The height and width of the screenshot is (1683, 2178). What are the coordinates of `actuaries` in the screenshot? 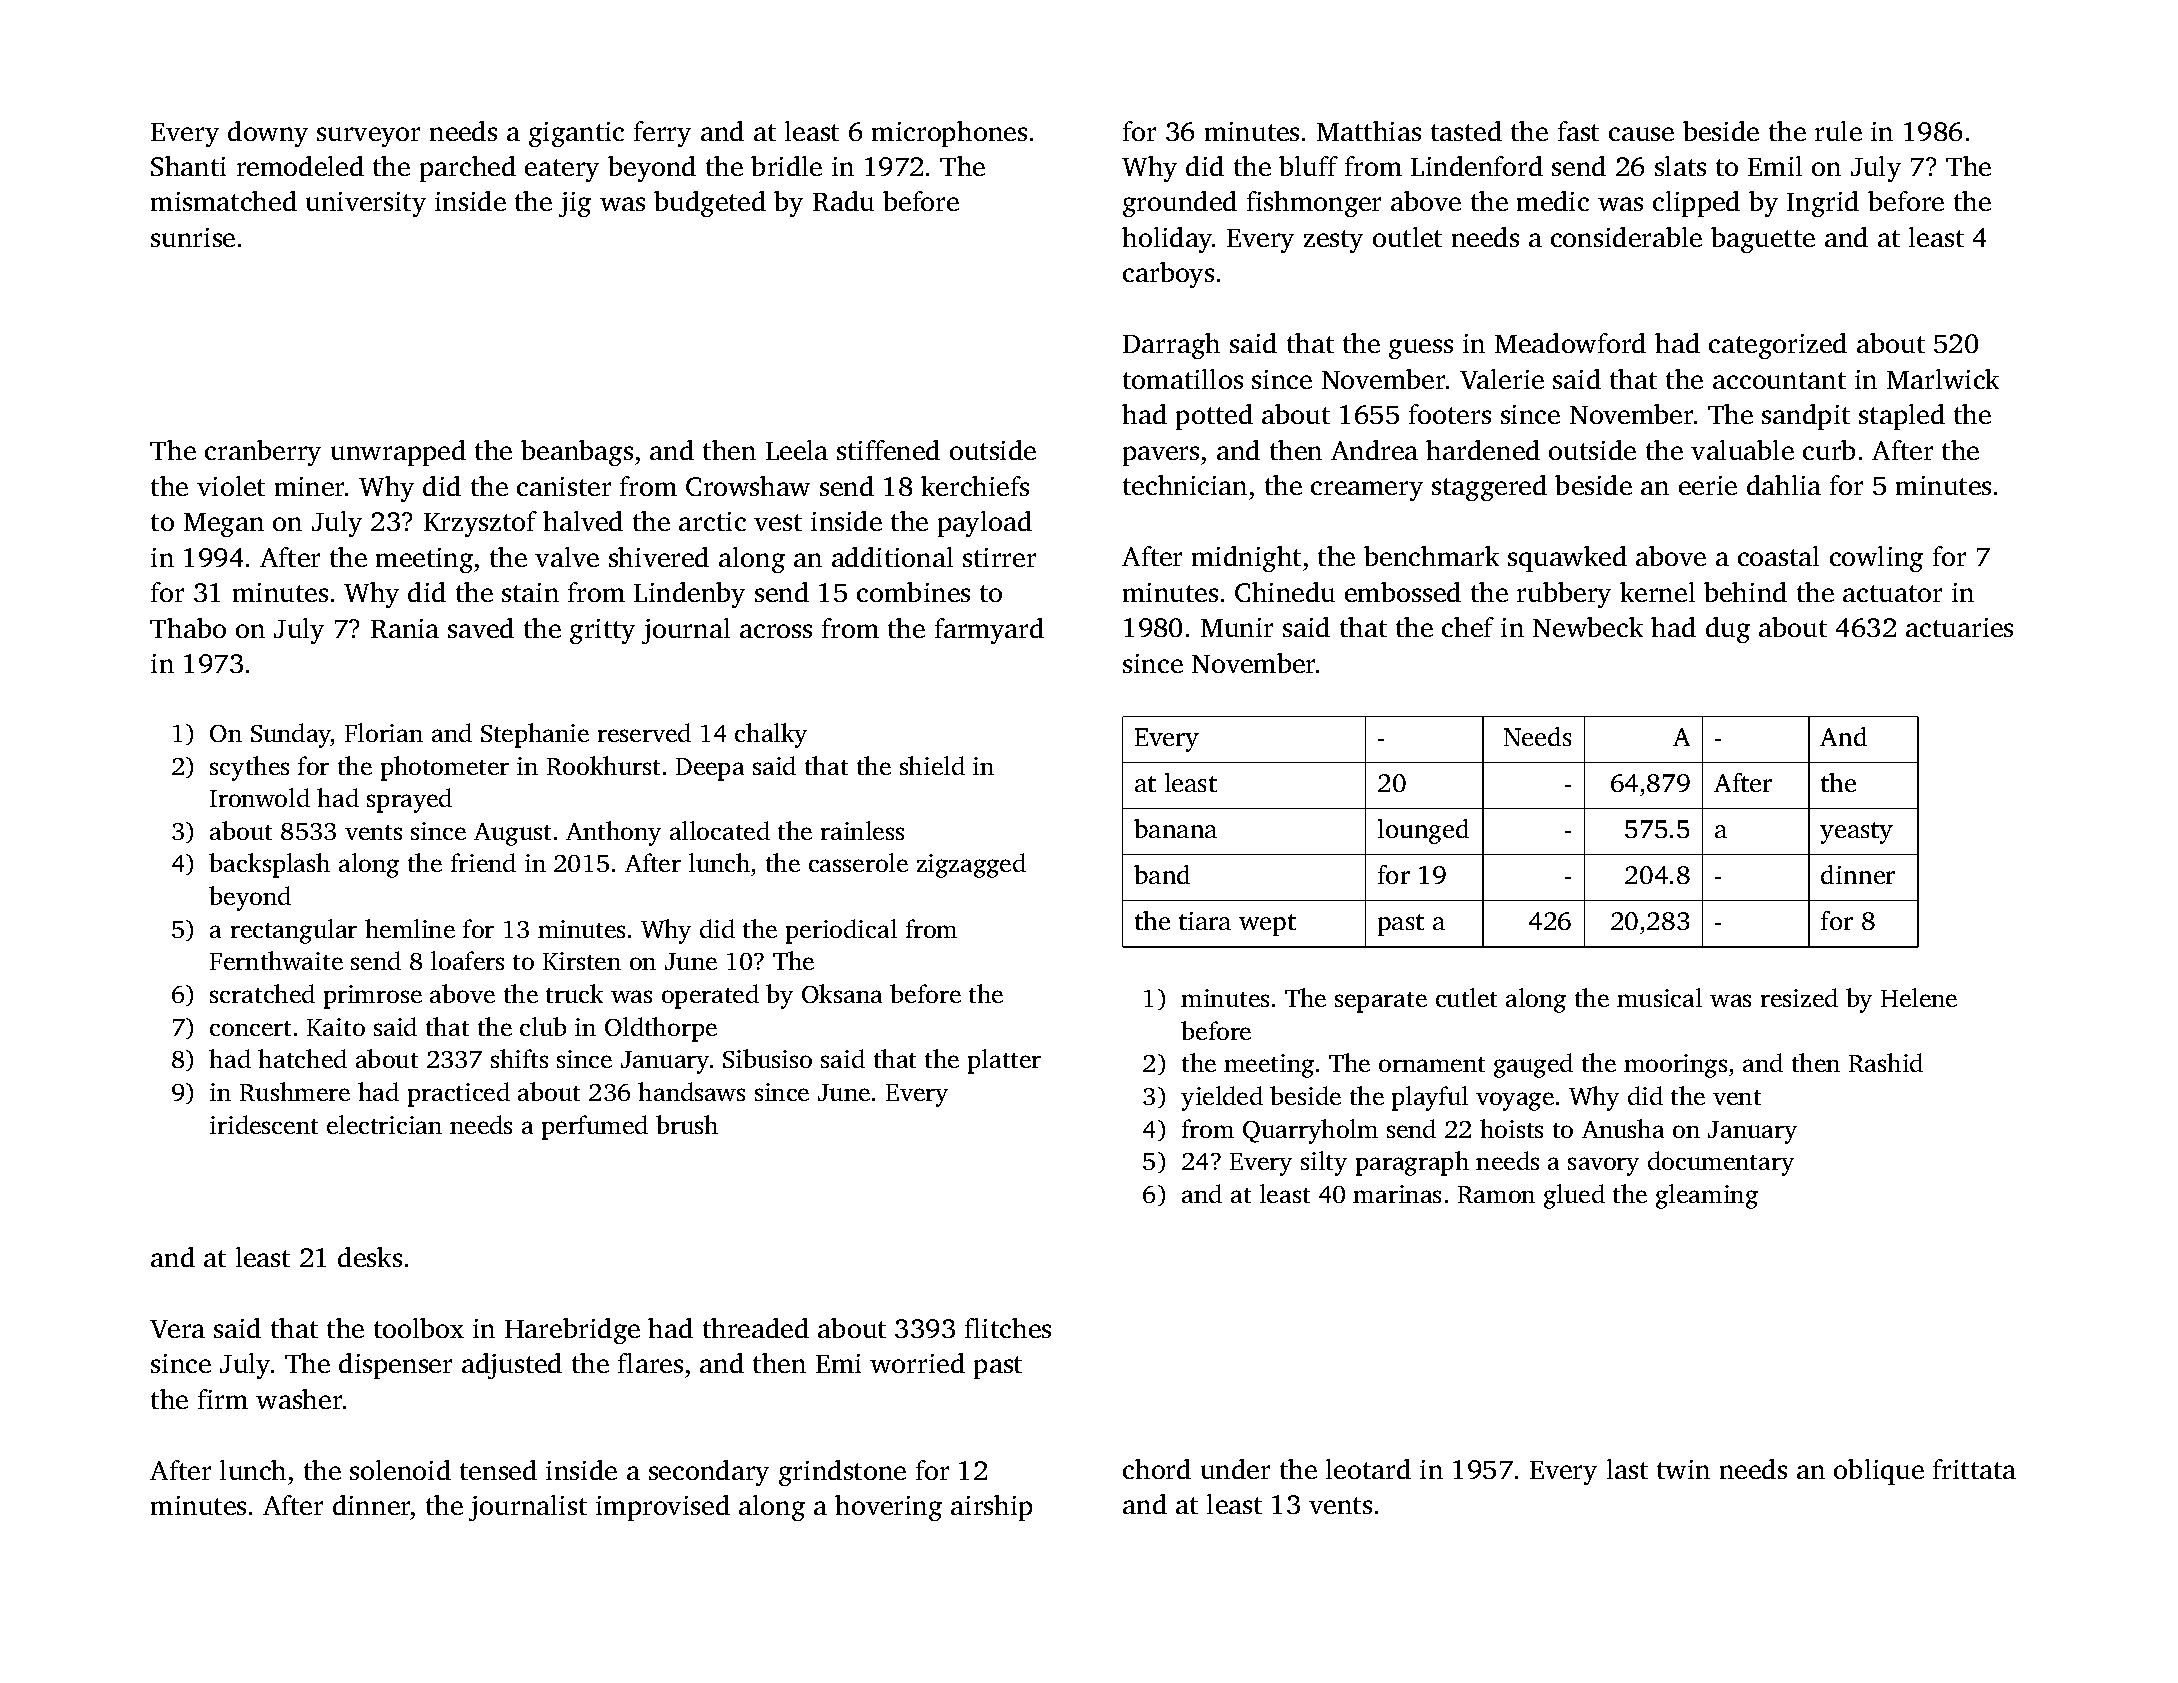 It's located at (1959, 627).
